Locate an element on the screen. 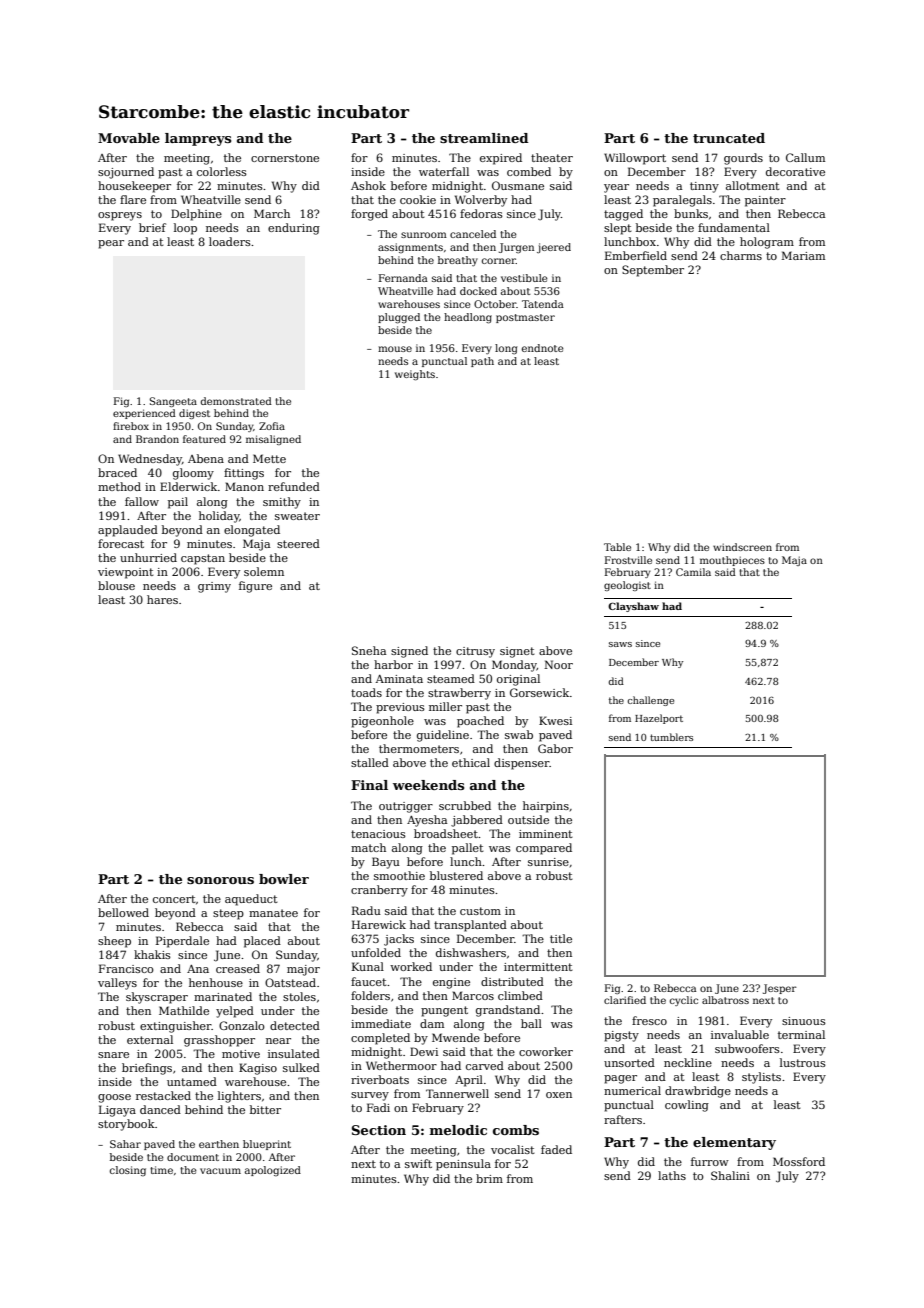  Jesper is located at coordinates (780, 989).
